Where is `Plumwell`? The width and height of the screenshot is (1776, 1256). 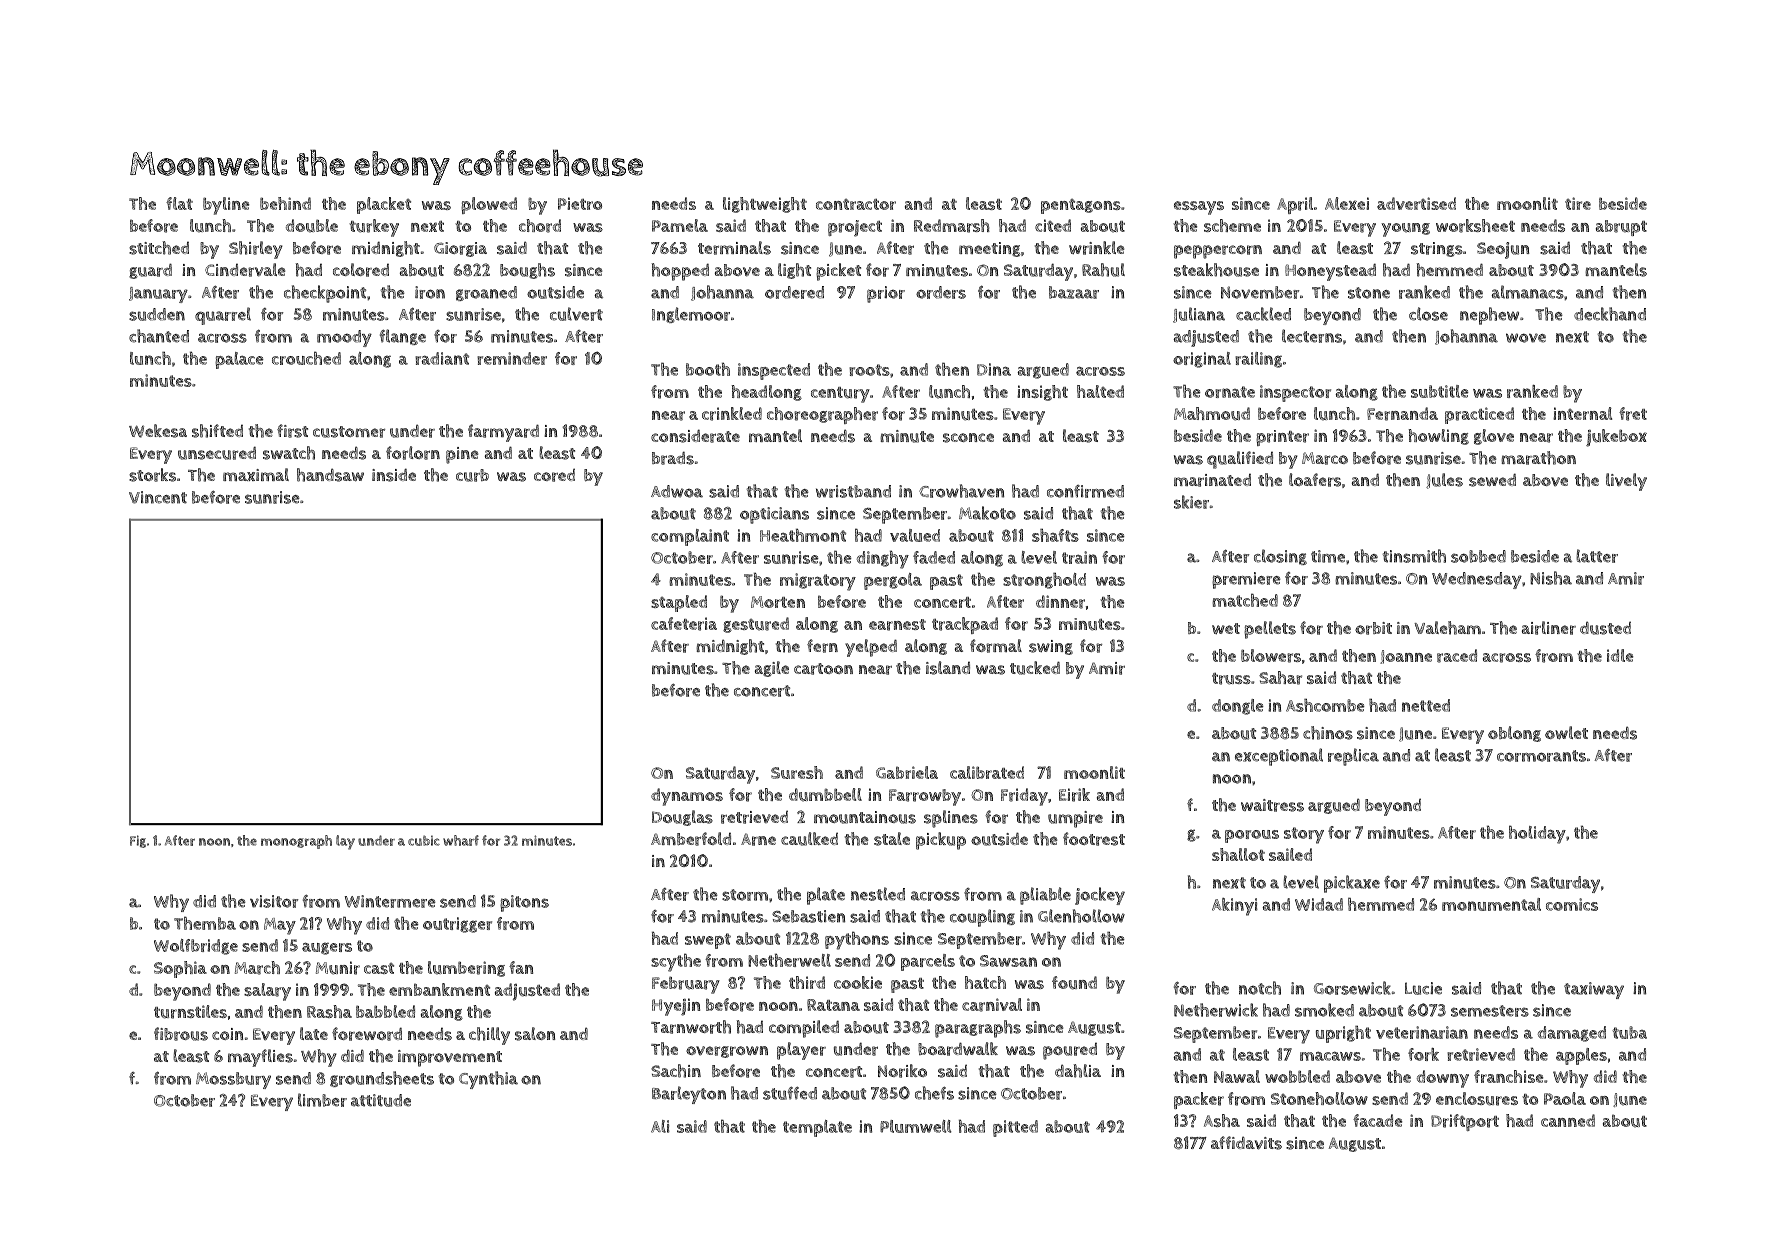
Plumwell is located at coordinates (916, 1126).
